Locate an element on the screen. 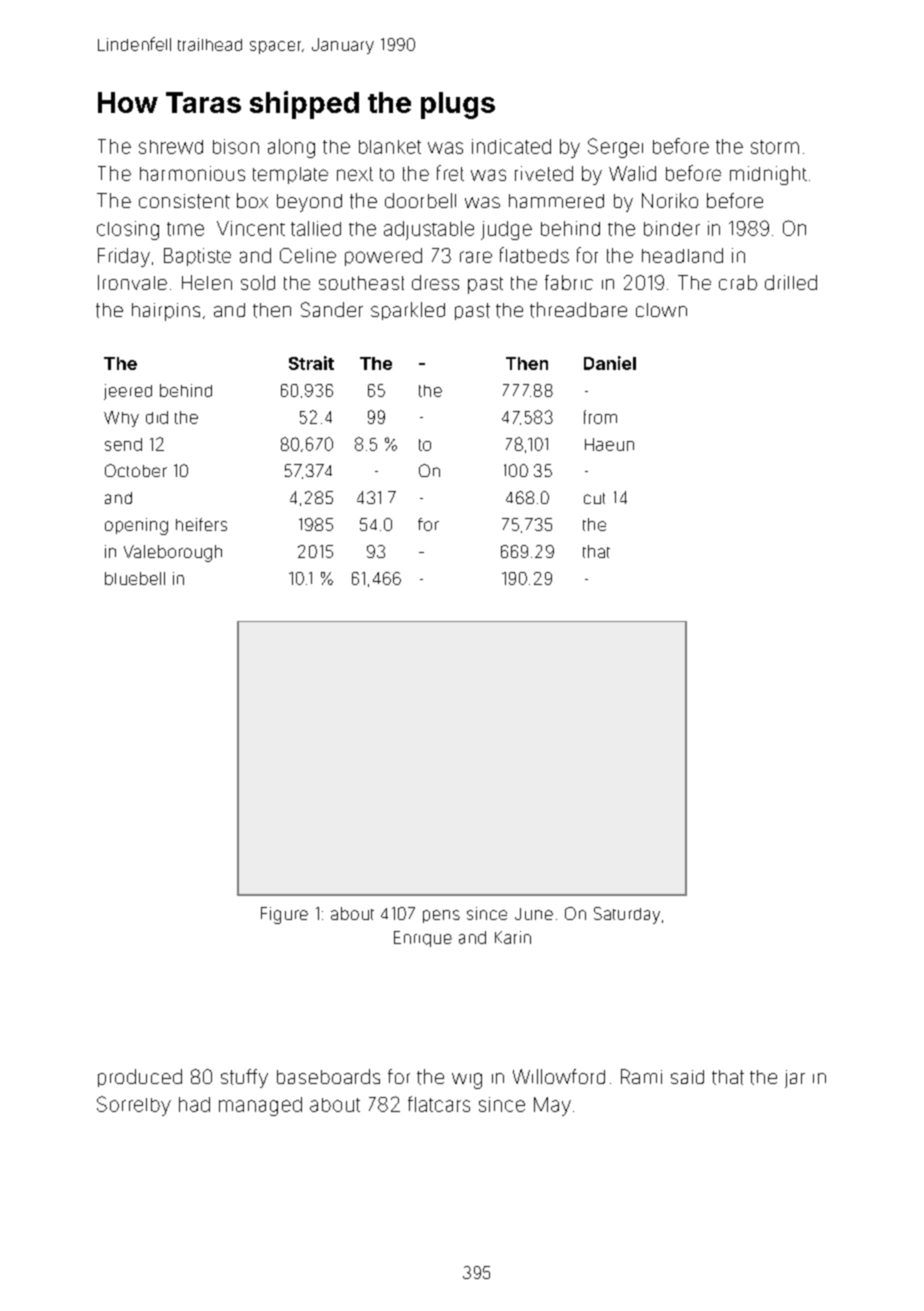 The width and height of the screenshot is (924, 1311). Haeun is located at coordinates (609, 444).
